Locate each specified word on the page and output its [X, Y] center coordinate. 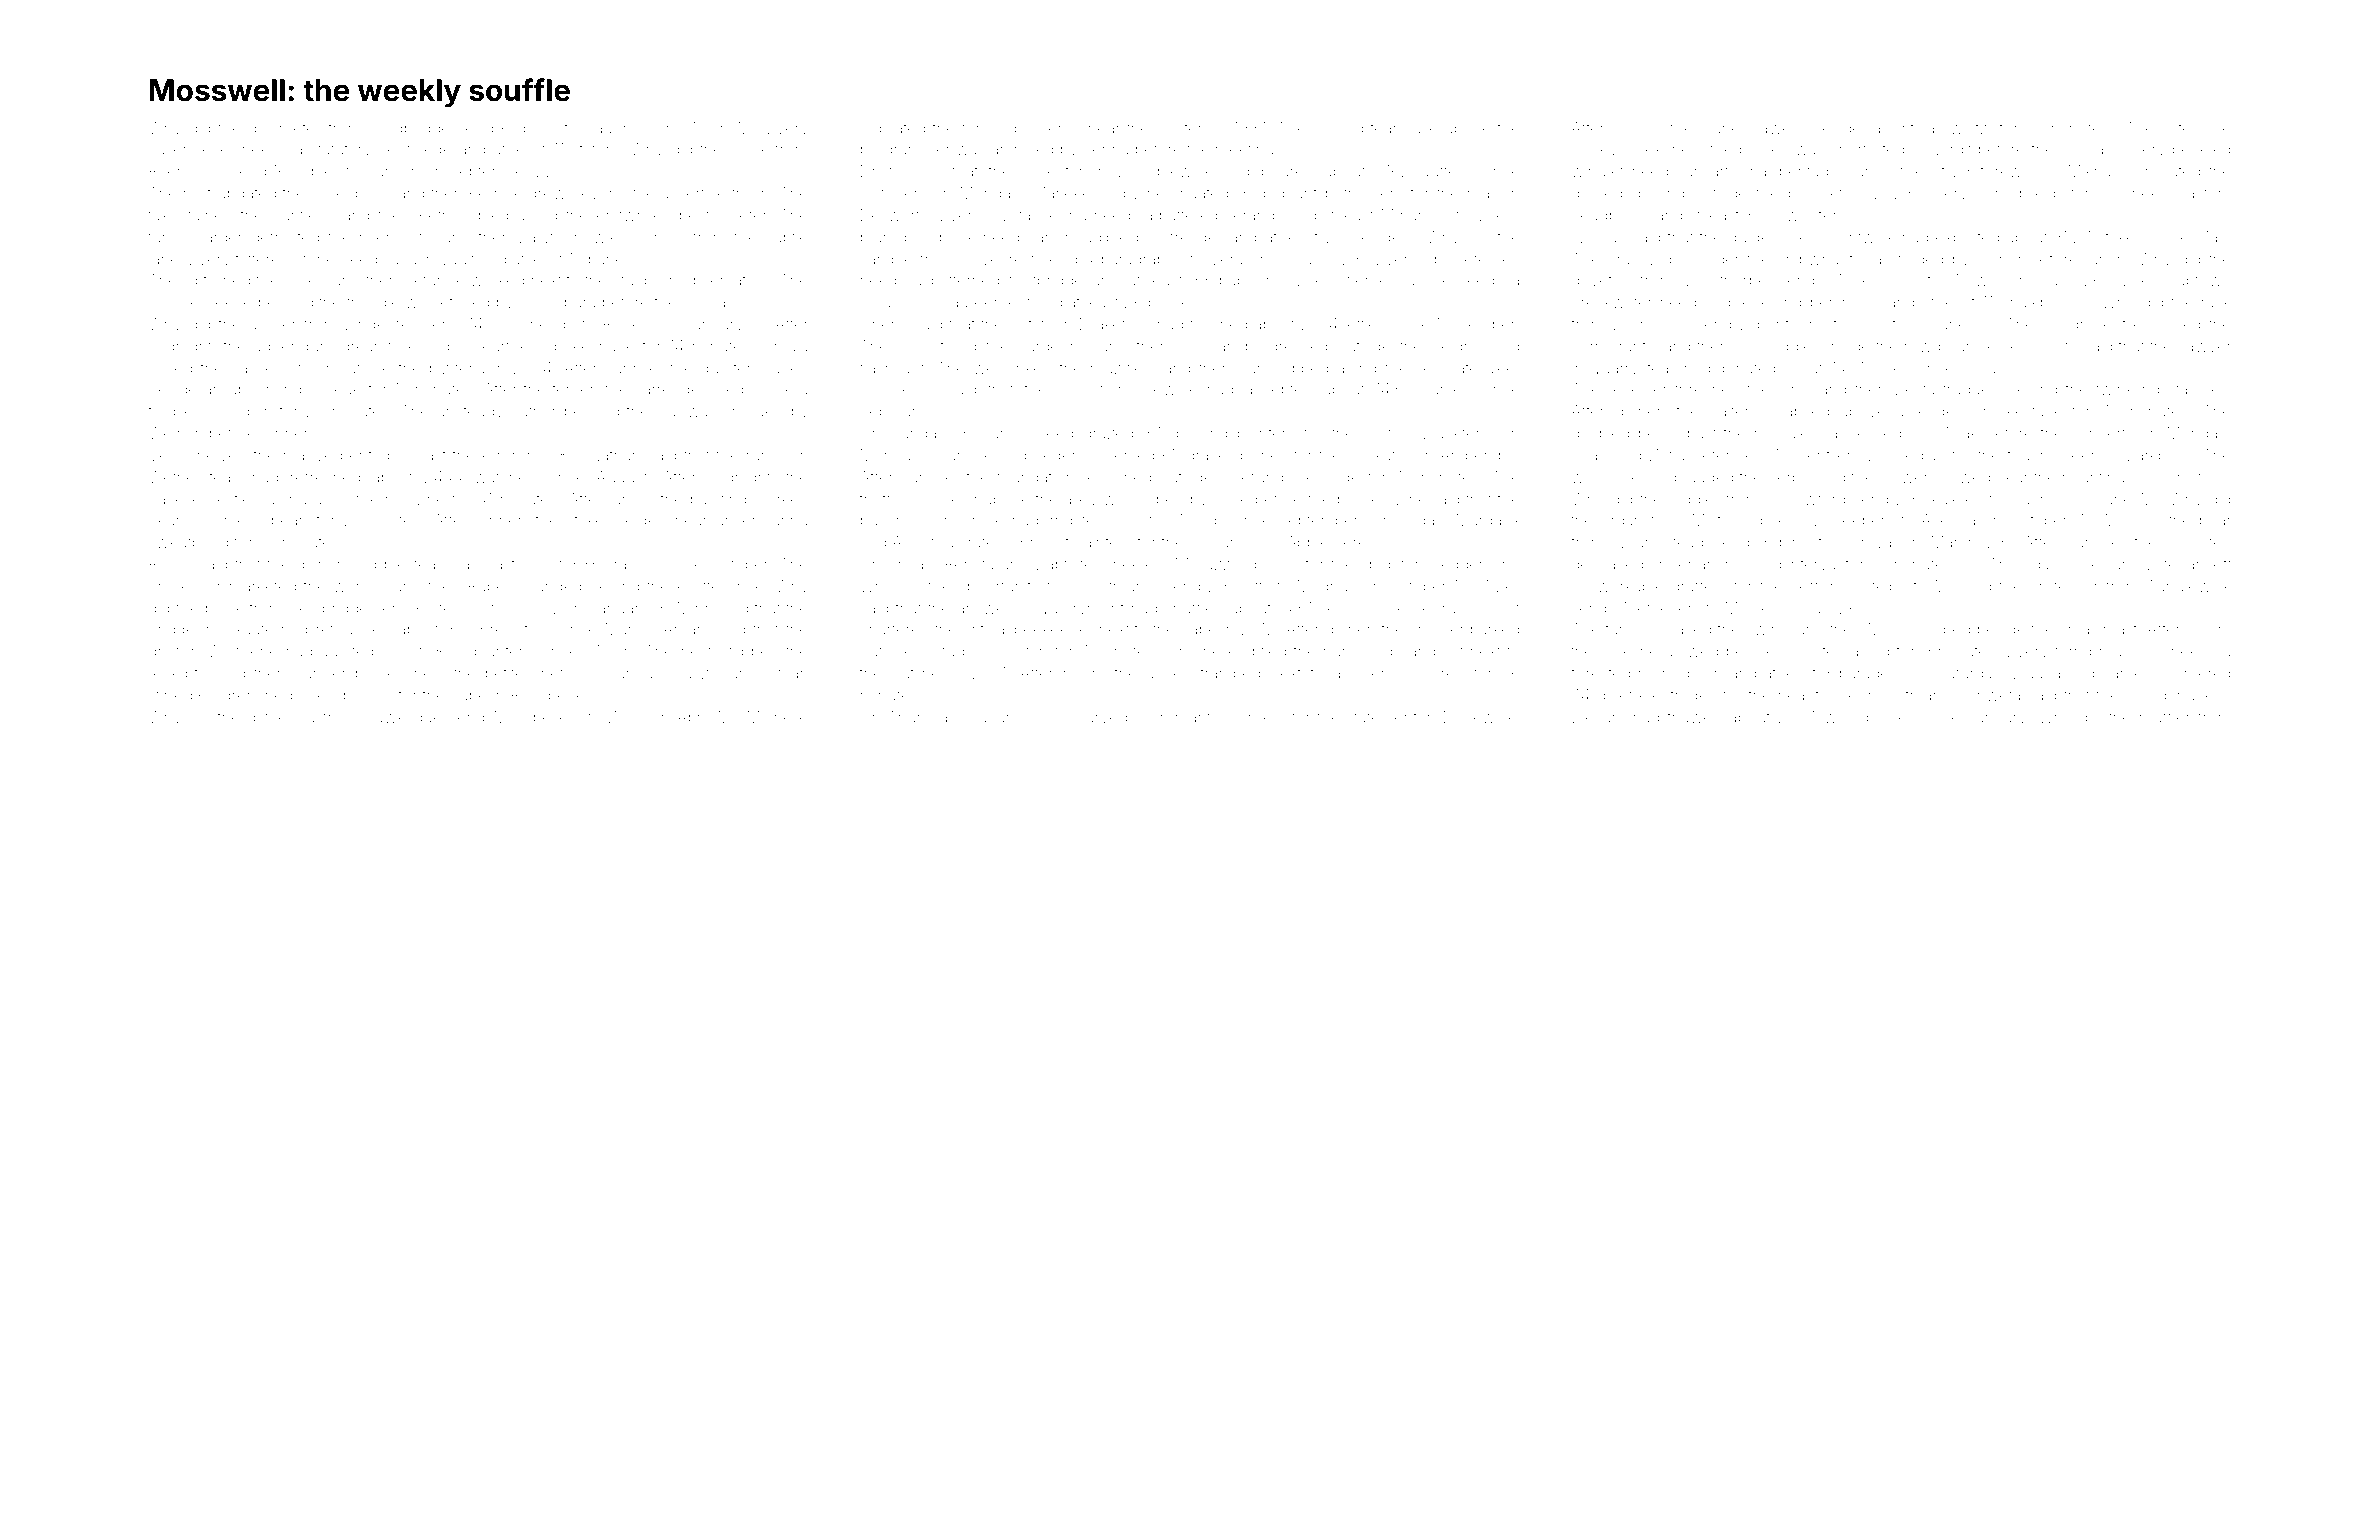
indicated [893, 128]
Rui [979, 717]
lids [1213, 520]
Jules [2088, 564]
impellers [548, 718]
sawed [1776, 128]
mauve [308, 456]
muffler [2165, 716]
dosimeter [285, 128]
